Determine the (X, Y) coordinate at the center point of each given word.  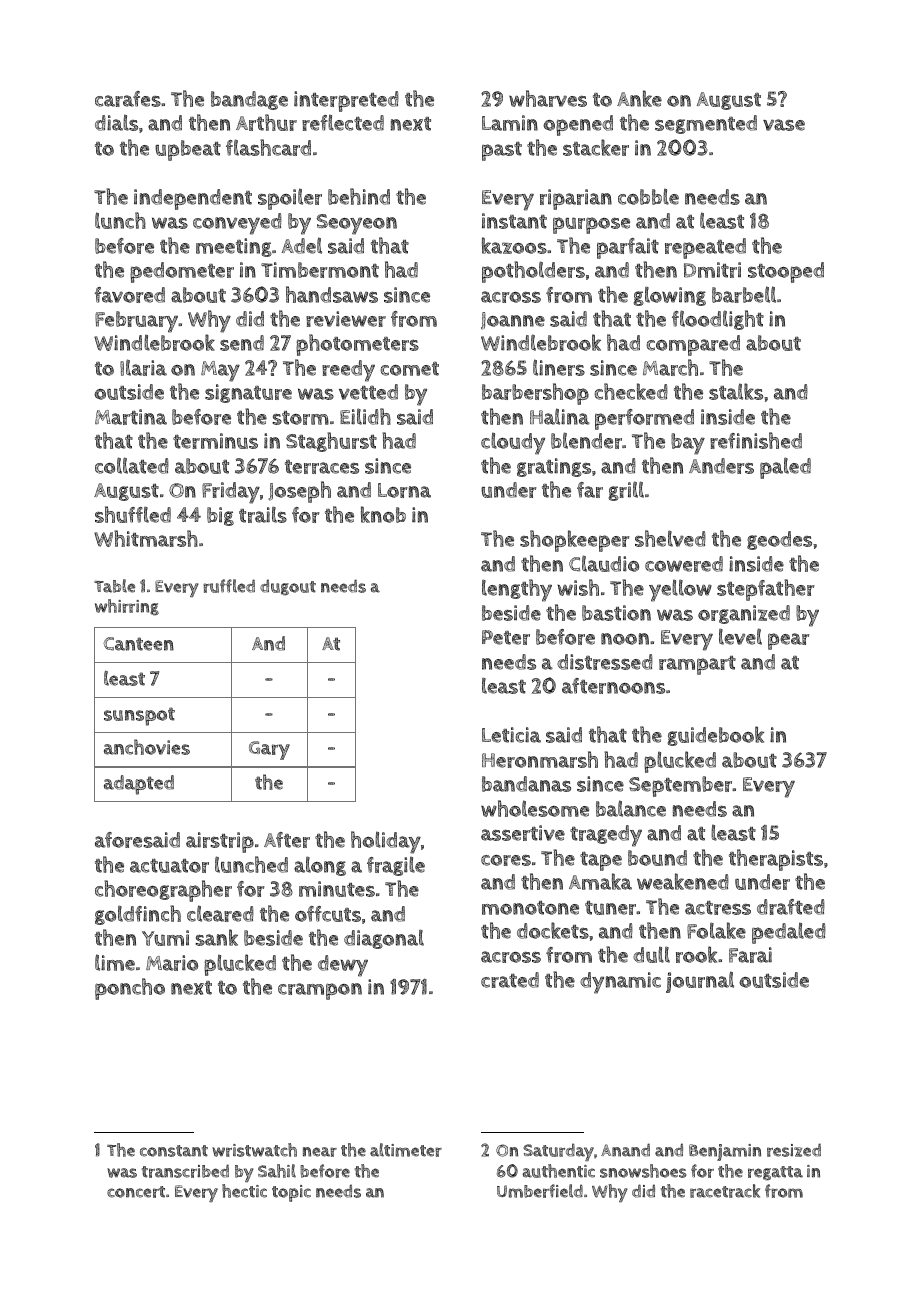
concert (136, 1192)
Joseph (299, 492)
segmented (706, 124)
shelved (670, 538)
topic (291, 1193)
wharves (548, 98)
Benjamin (725, 1152)
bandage (249, 100)
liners (559, 367)
